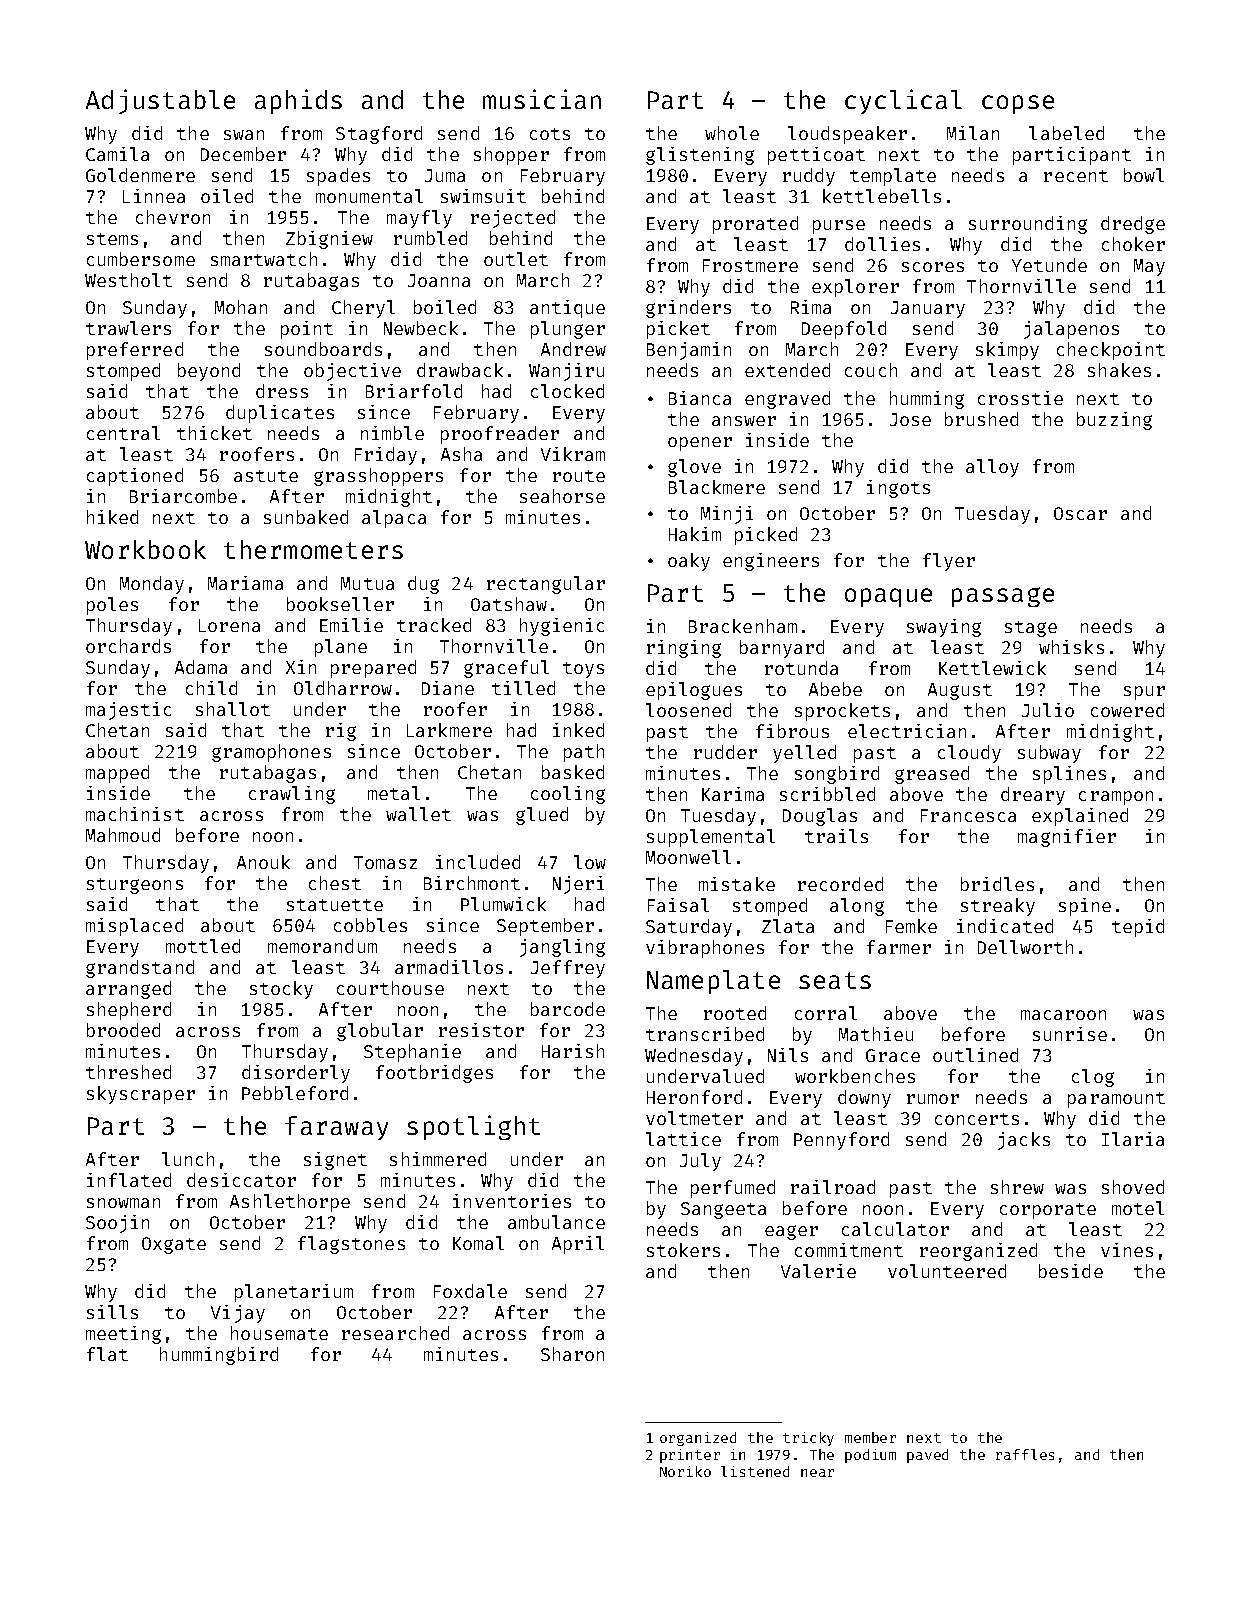 Image resolution: width=1252 pixels, height=1621 pixels. What do you see at coordinates (395, 1333) in the image?
I see `researched` at bounding box center [395, 1333].
